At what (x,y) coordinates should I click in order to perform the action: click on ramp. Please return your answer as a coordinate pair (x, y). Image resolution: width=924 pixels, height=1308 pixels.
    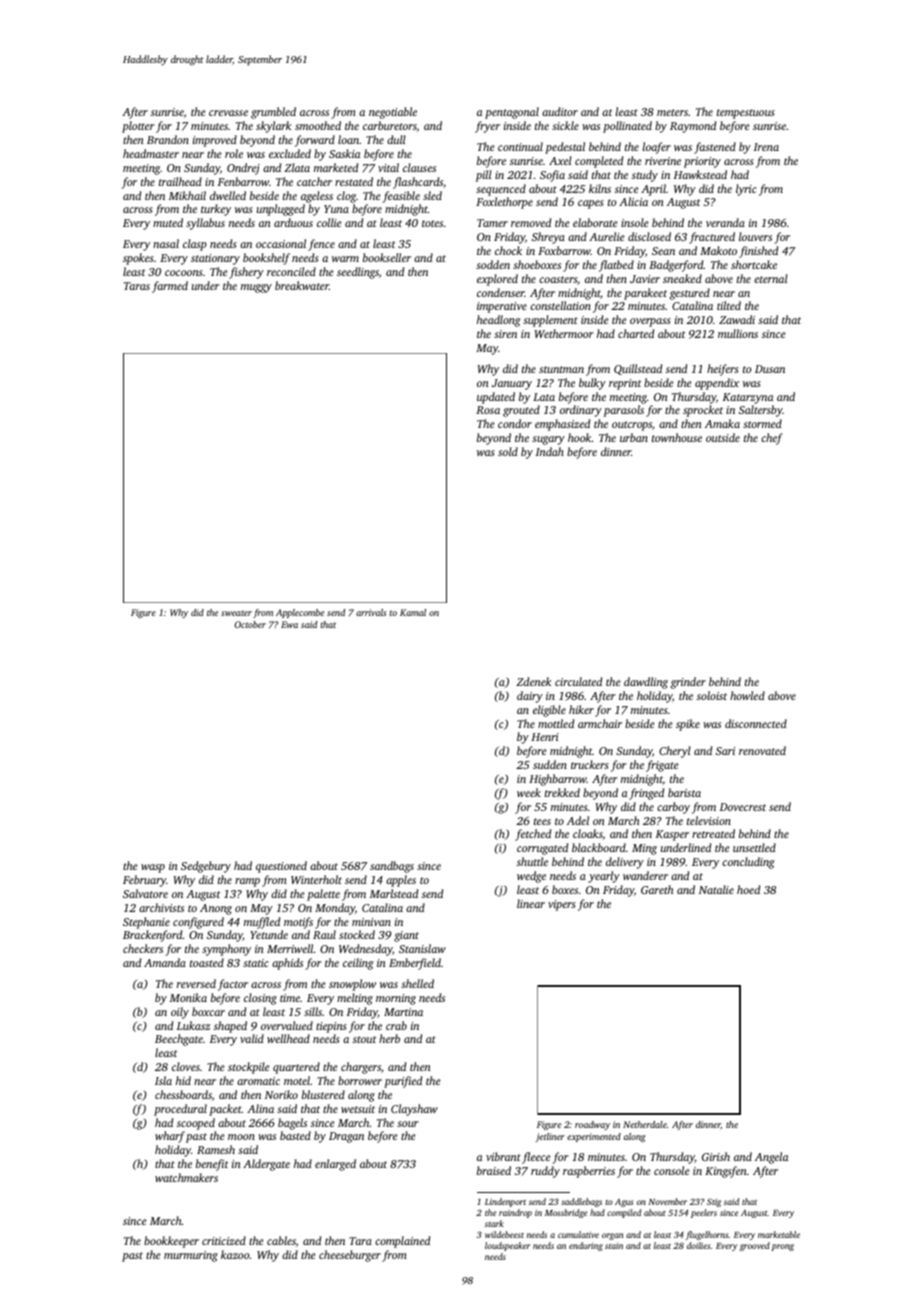
    Looking at the image, I should click on (247, 882).
